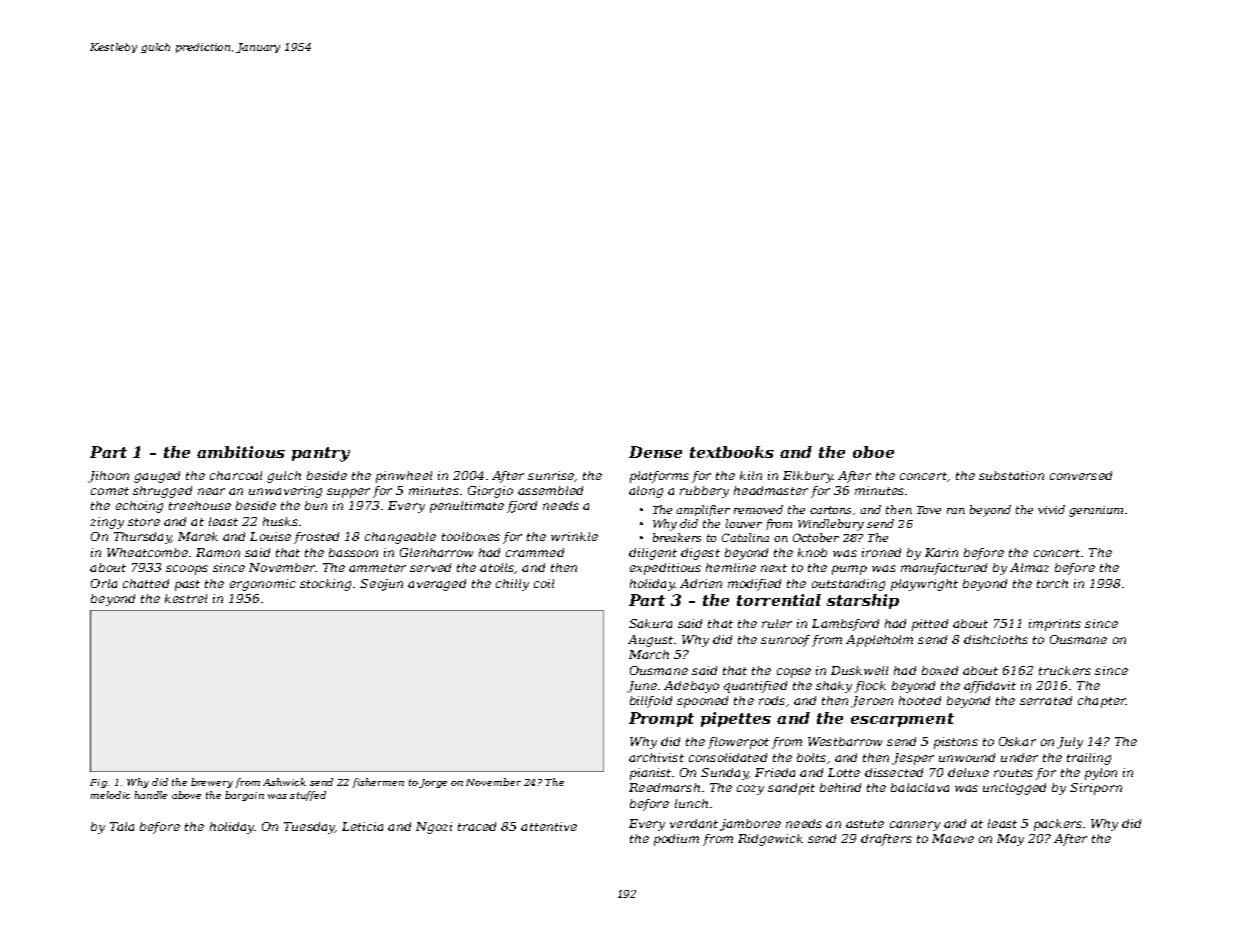  I want to click on ambitious, so click(241, 452).
